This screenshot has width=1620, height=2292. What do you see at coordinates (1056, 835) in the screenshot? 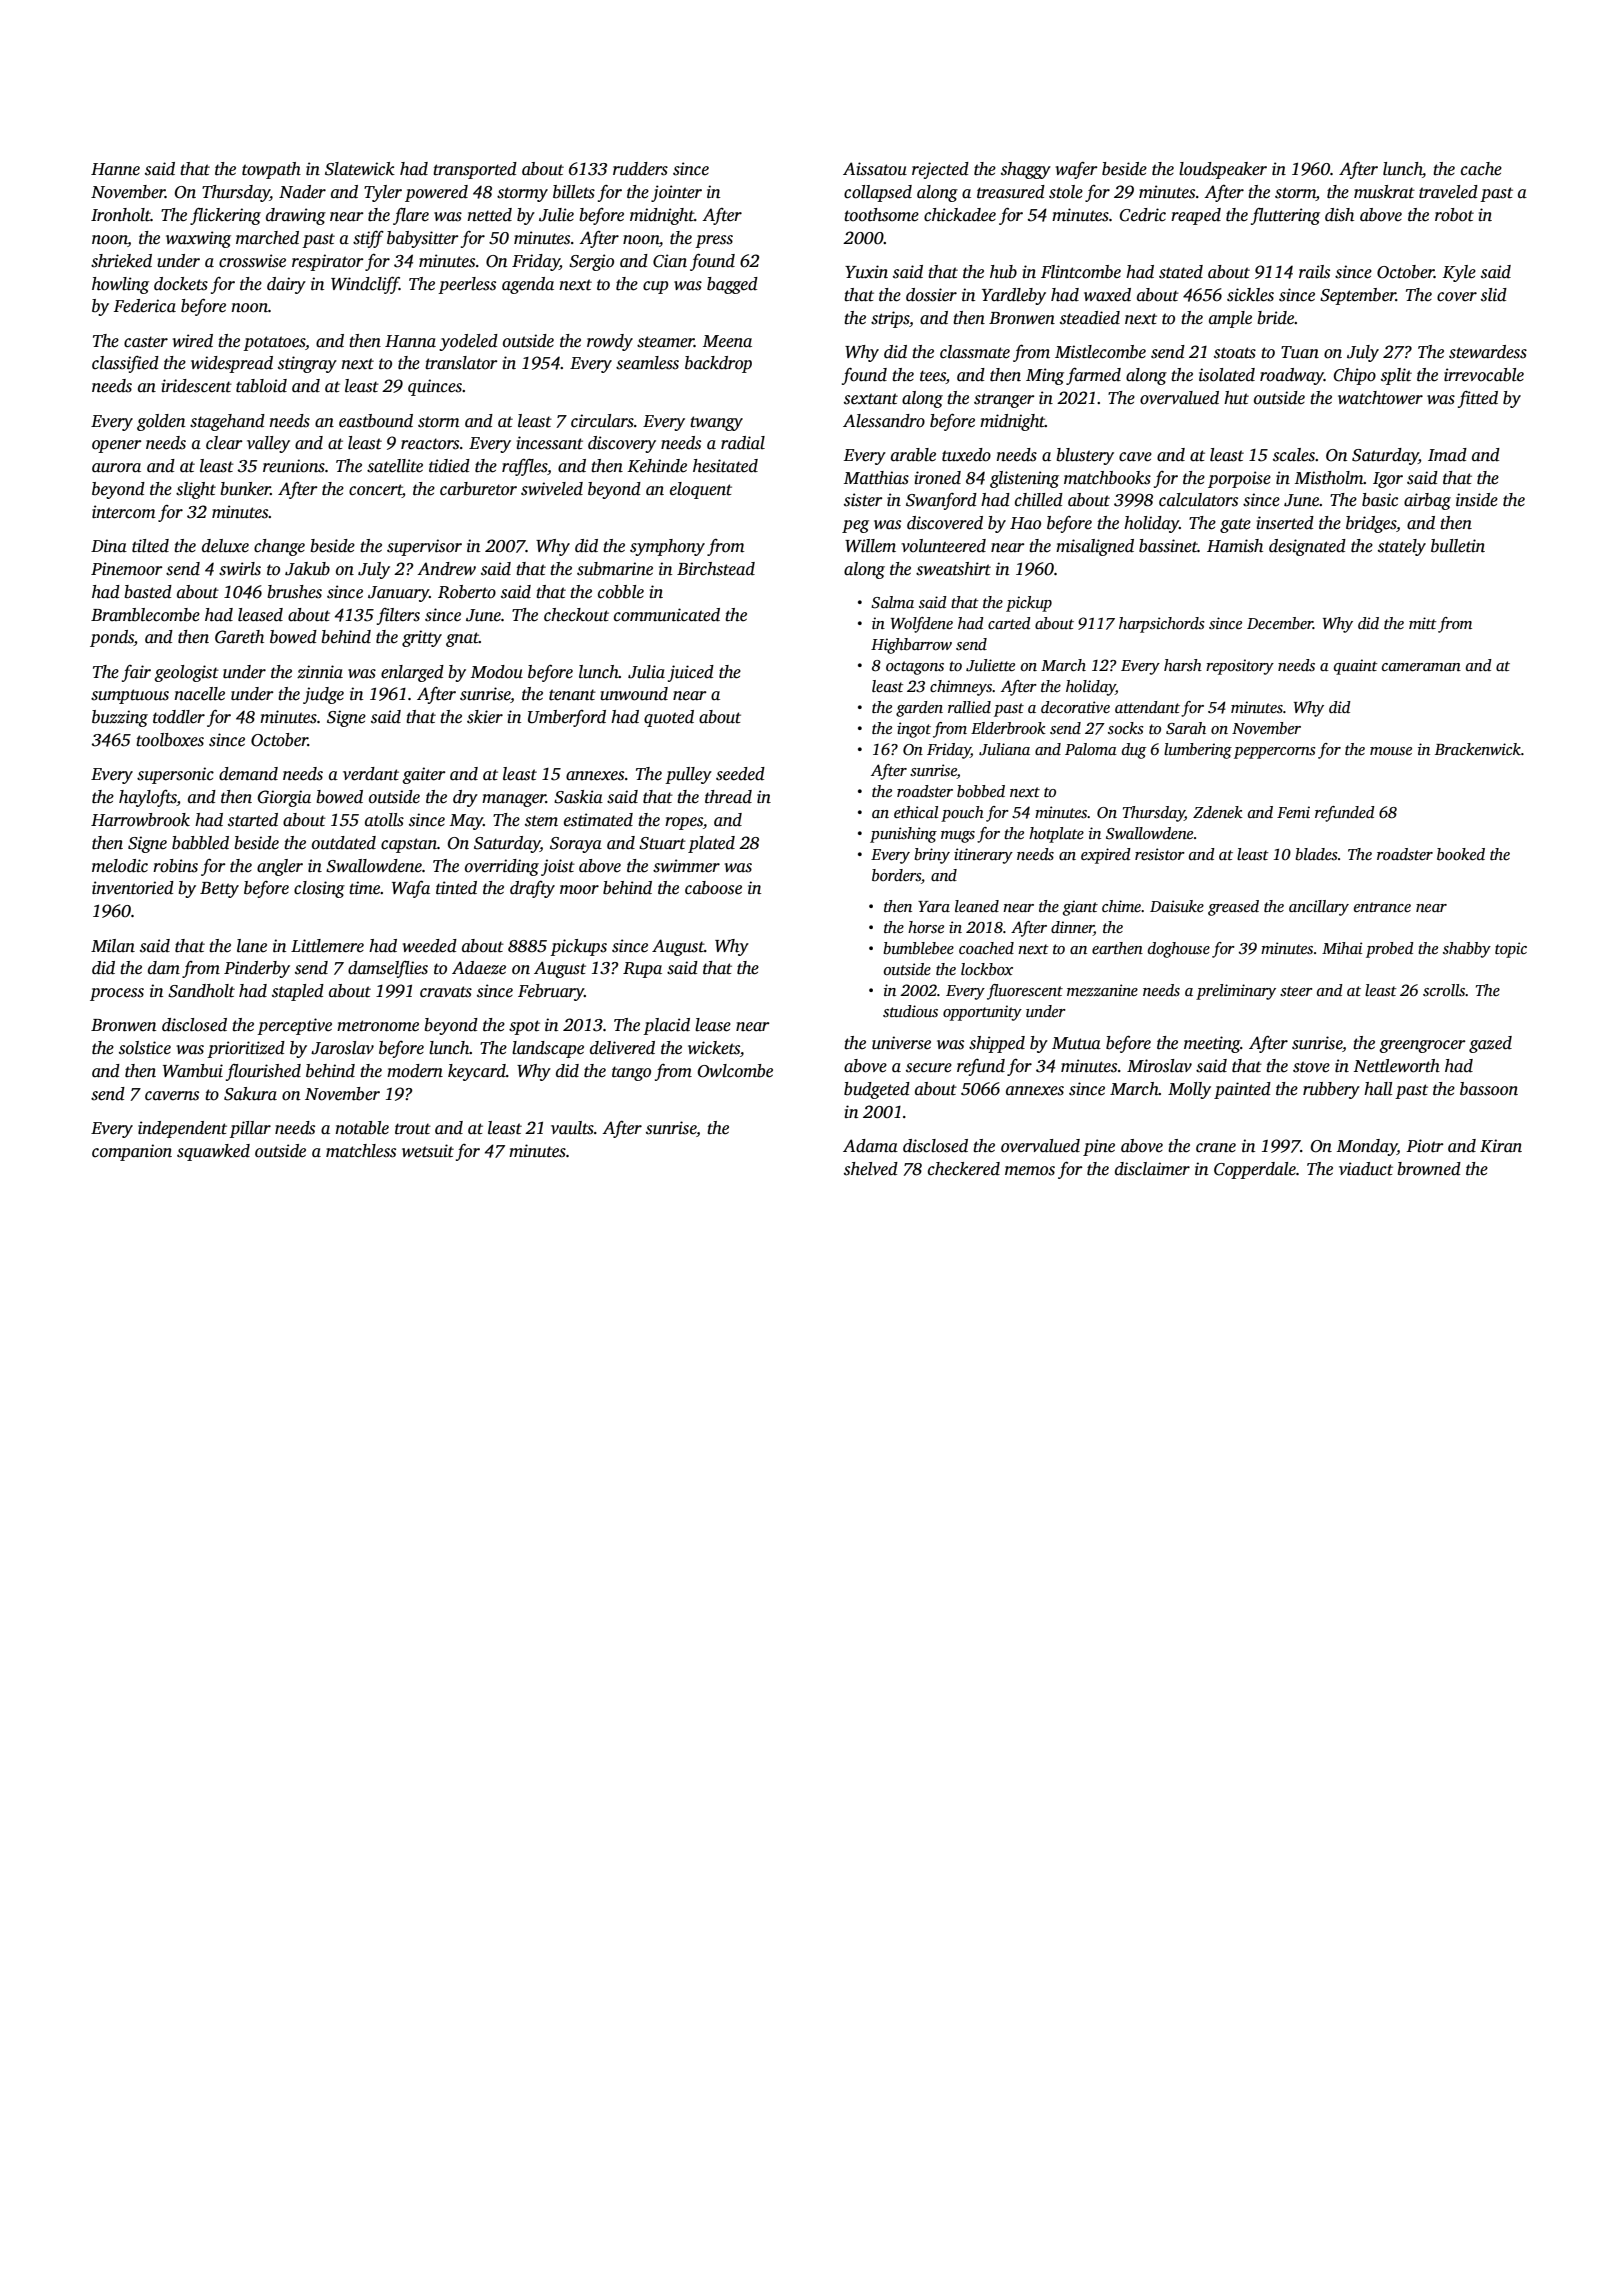
I see `hotplate` at bounding box center [1056, 835].
